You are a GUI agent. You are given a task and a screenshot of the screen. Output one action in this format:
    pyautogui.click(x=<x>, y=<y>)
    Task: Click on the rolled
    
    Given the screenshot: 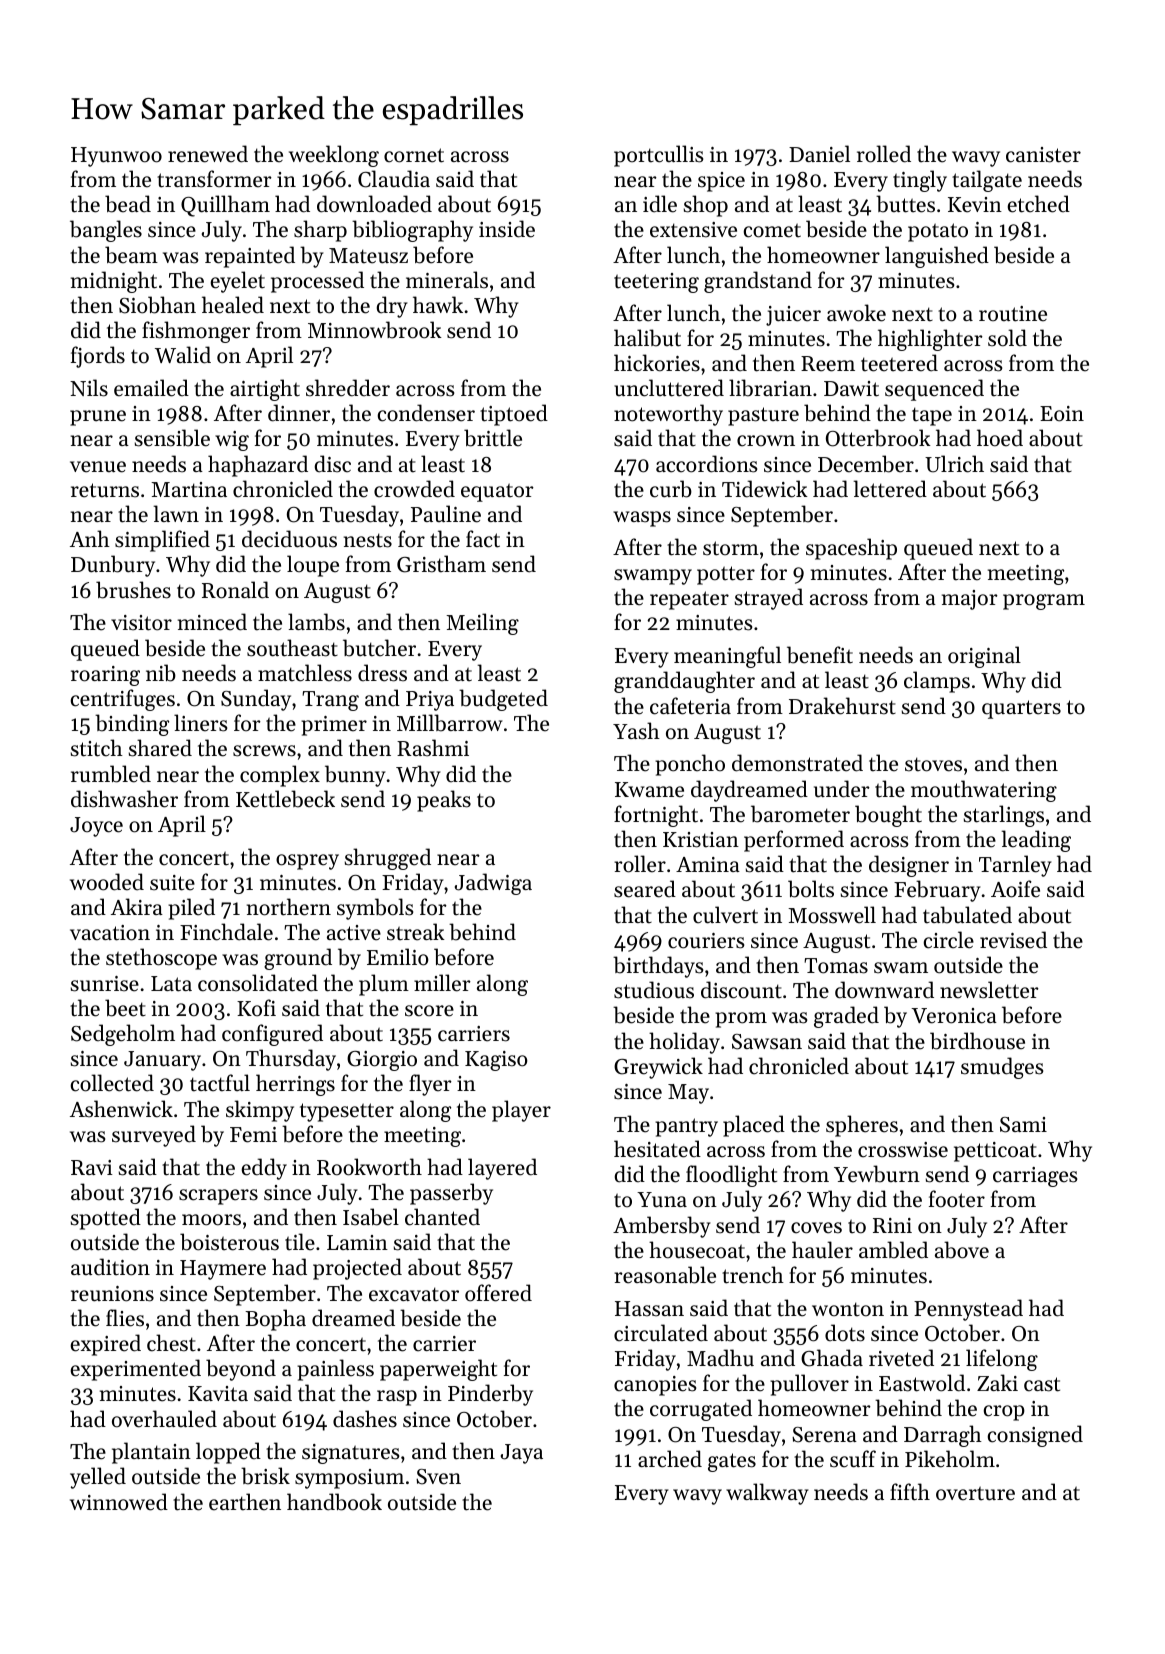 What is the action you would take?
    pyautogui.click(x=884, y=154)
